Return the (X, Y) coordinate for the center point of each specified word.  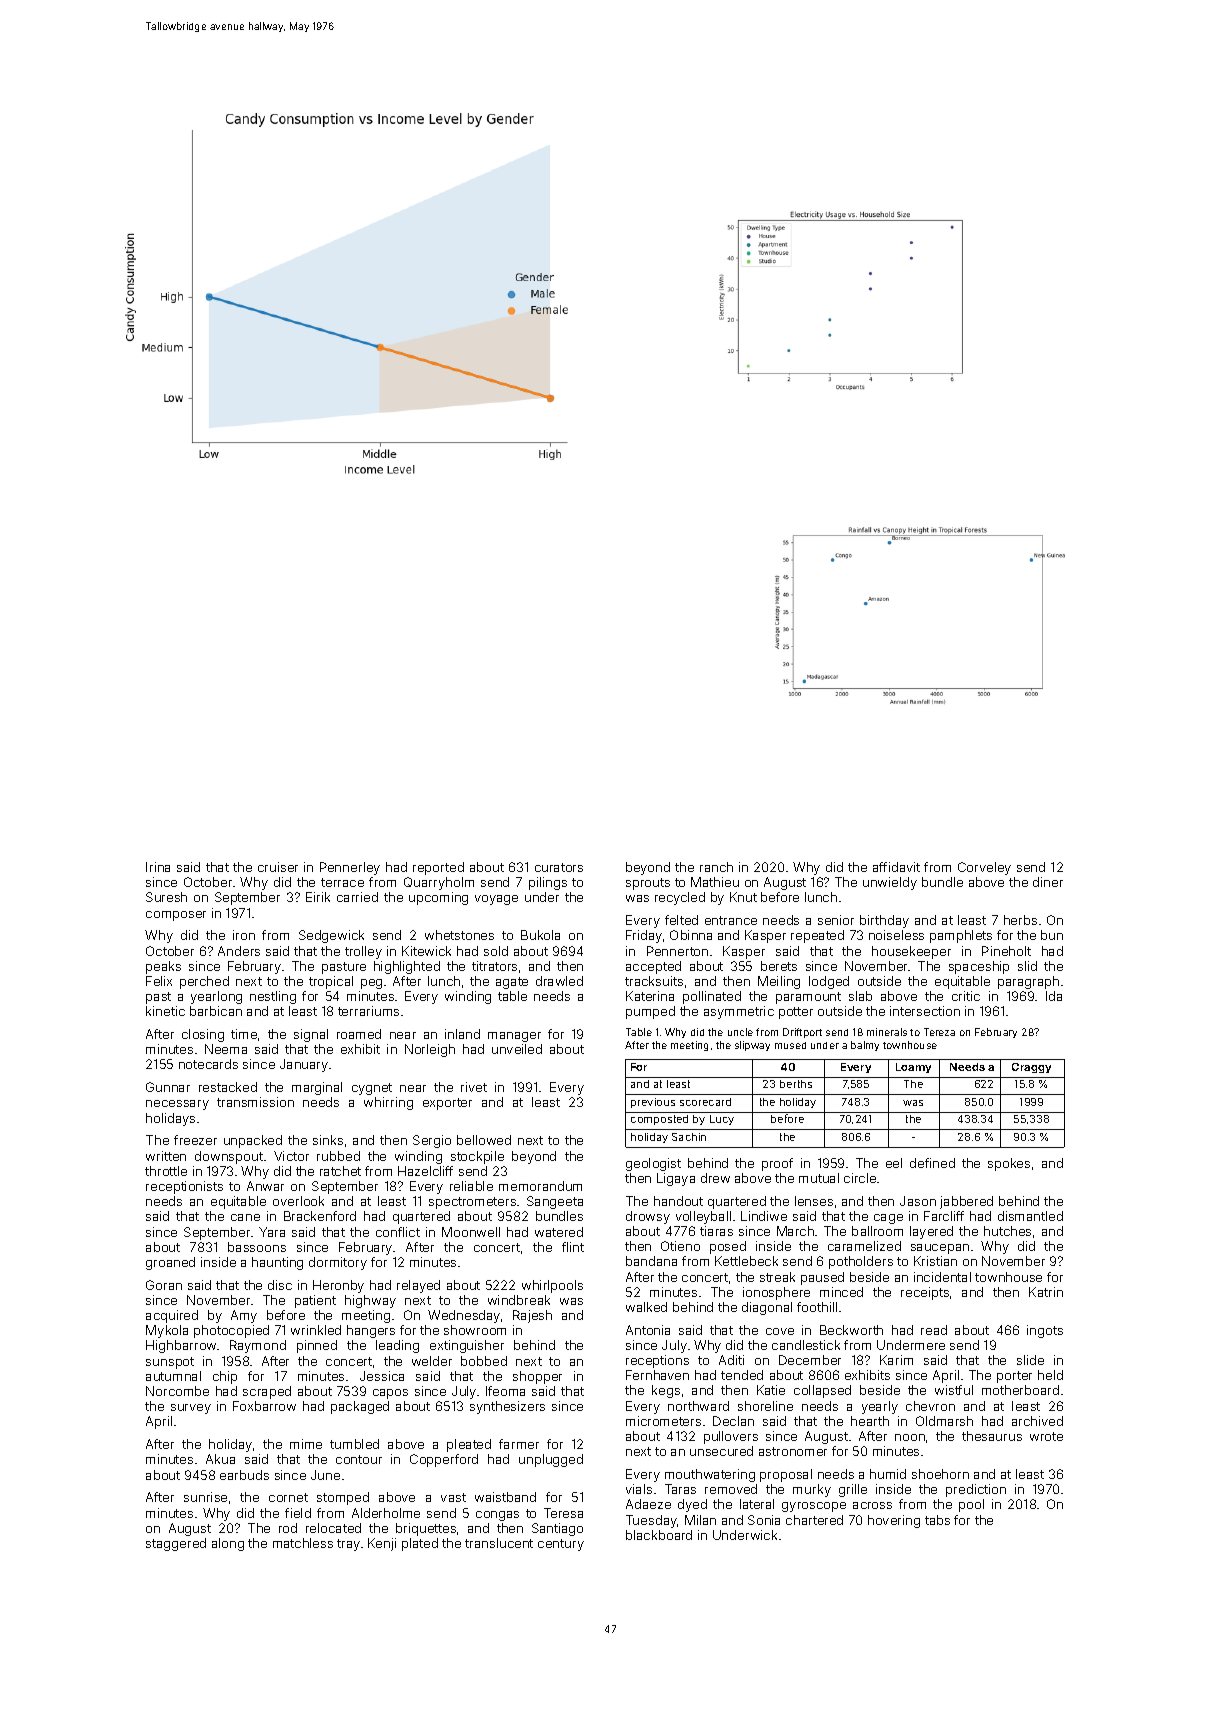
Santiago (557, 1529)
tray (348, 1545)
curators (559, 867)
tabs (937, 1520)
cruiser (278, 867)
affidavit (896, 867)
